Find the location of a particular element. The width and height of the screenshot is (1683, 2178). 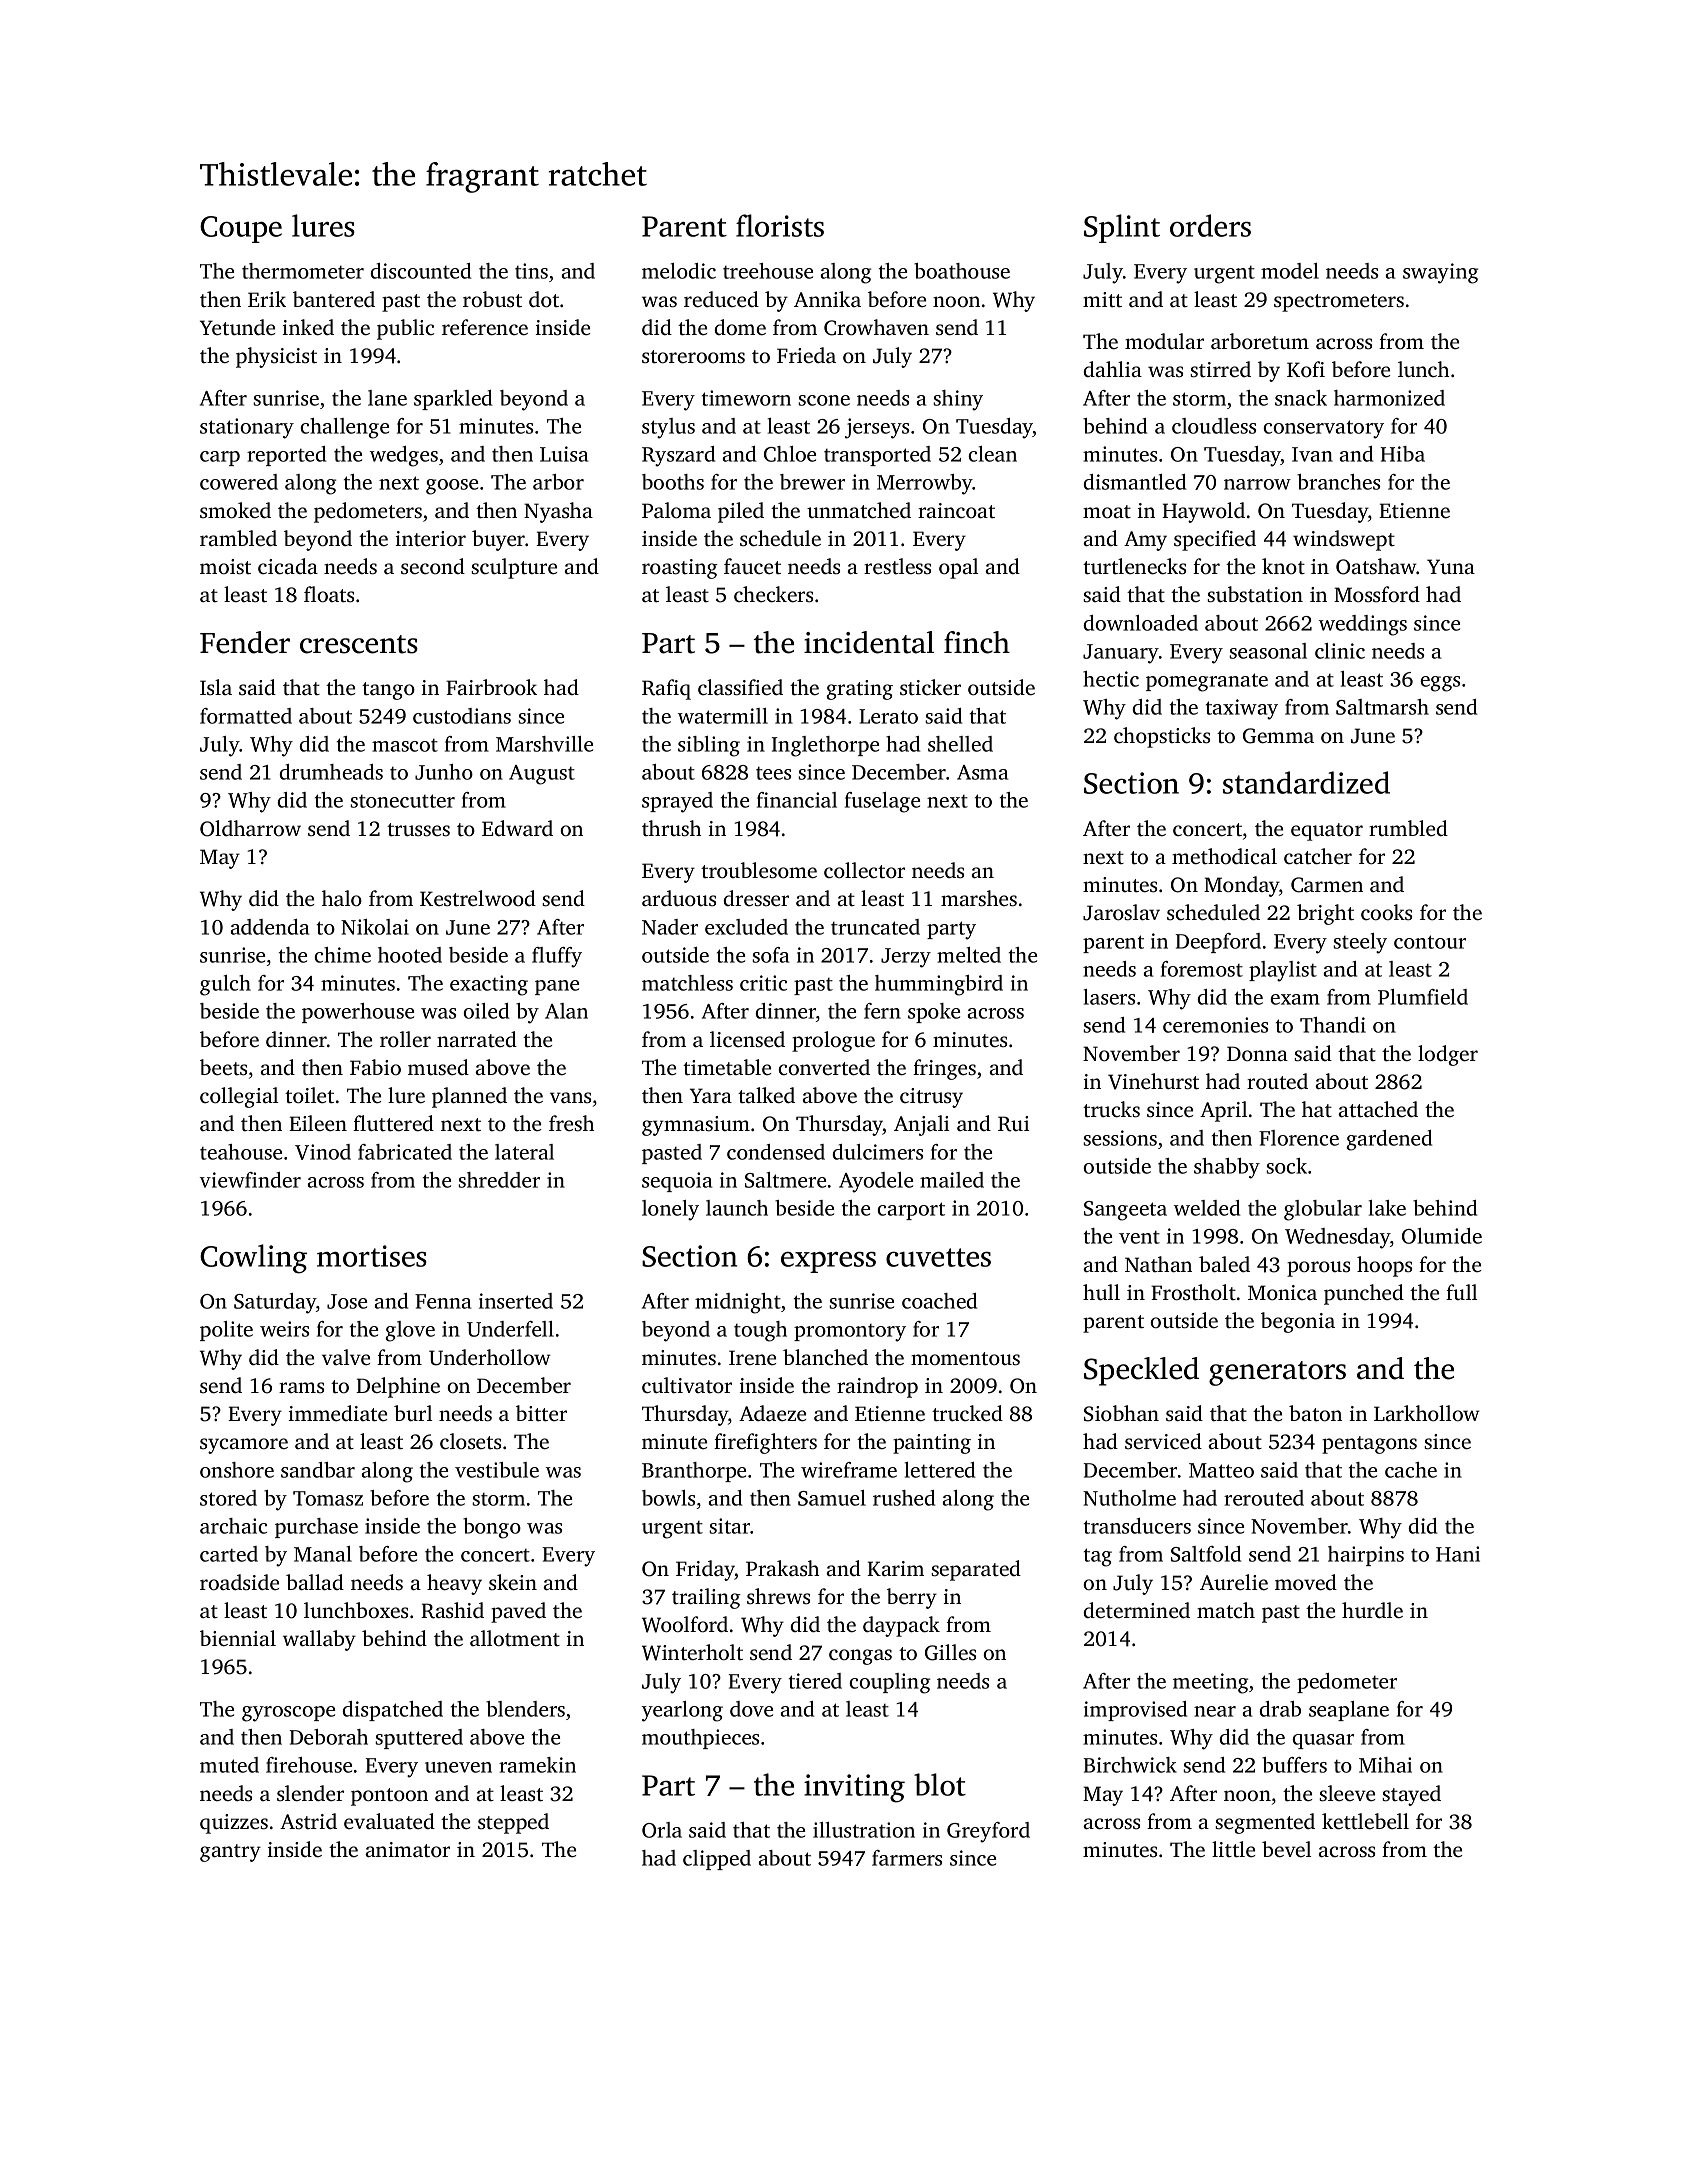

Oldharrow is located at coordinates (250, 828).
